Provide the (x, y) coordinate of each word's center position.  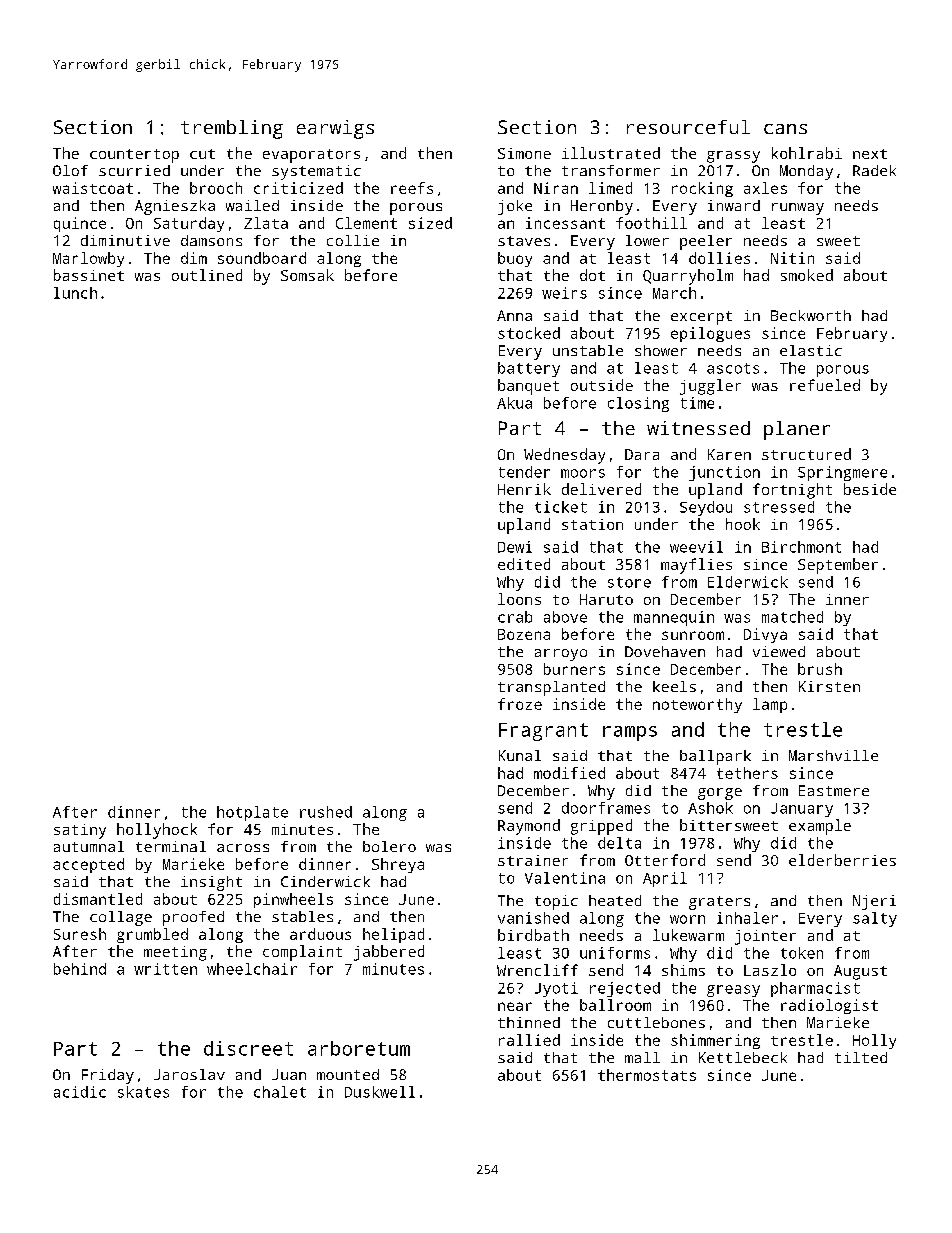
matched (792, 617)
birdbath (533, 935)
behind (80, 969)
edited (524, 564)
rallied (529, 1040)
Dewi (515, 547)
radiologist (829, 1006)
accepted (88, 865)
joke (515, 207)
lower (647, 240)
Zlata (266, 223)
